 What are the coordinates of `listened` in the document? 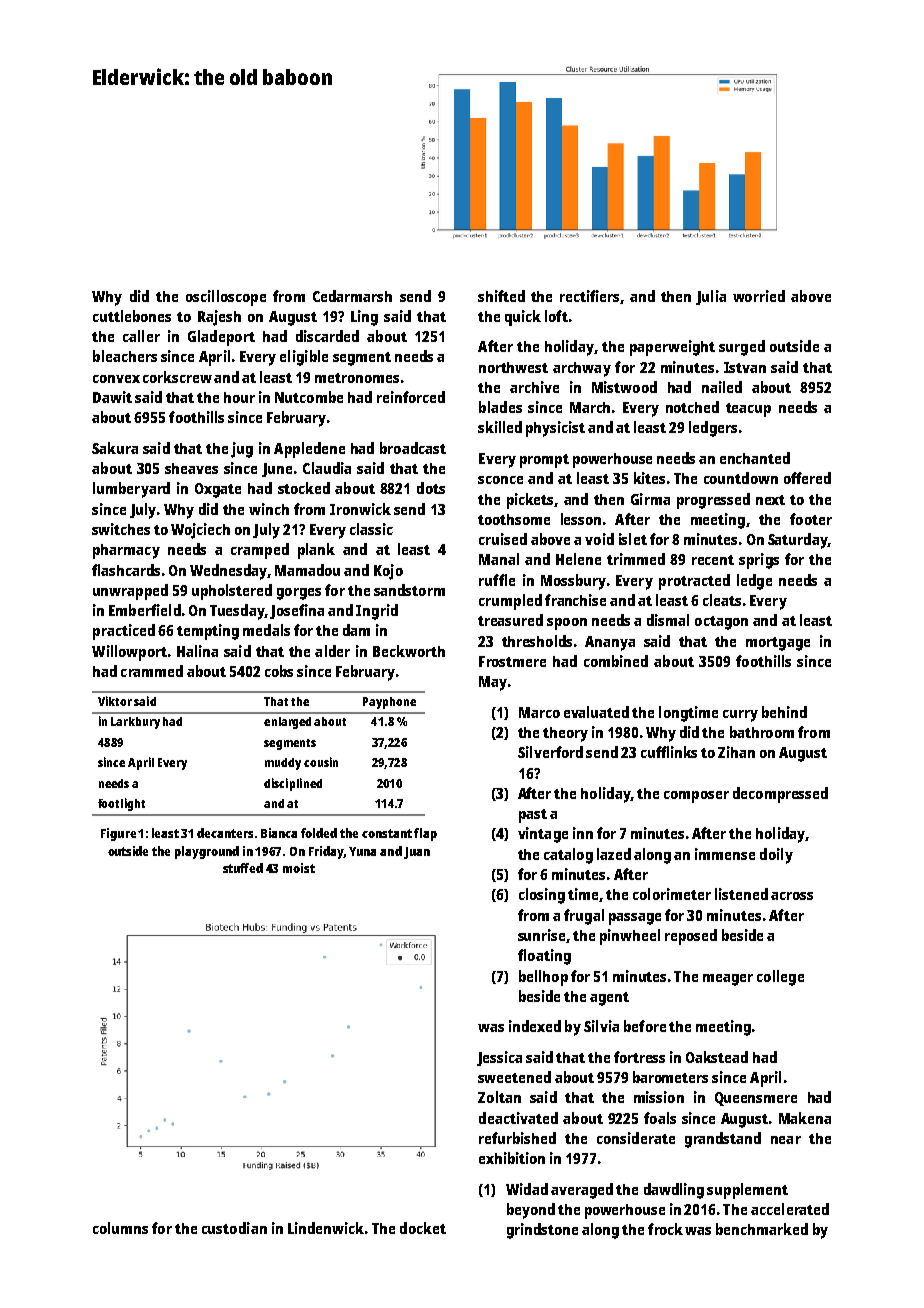 It's located at (741, 894).
